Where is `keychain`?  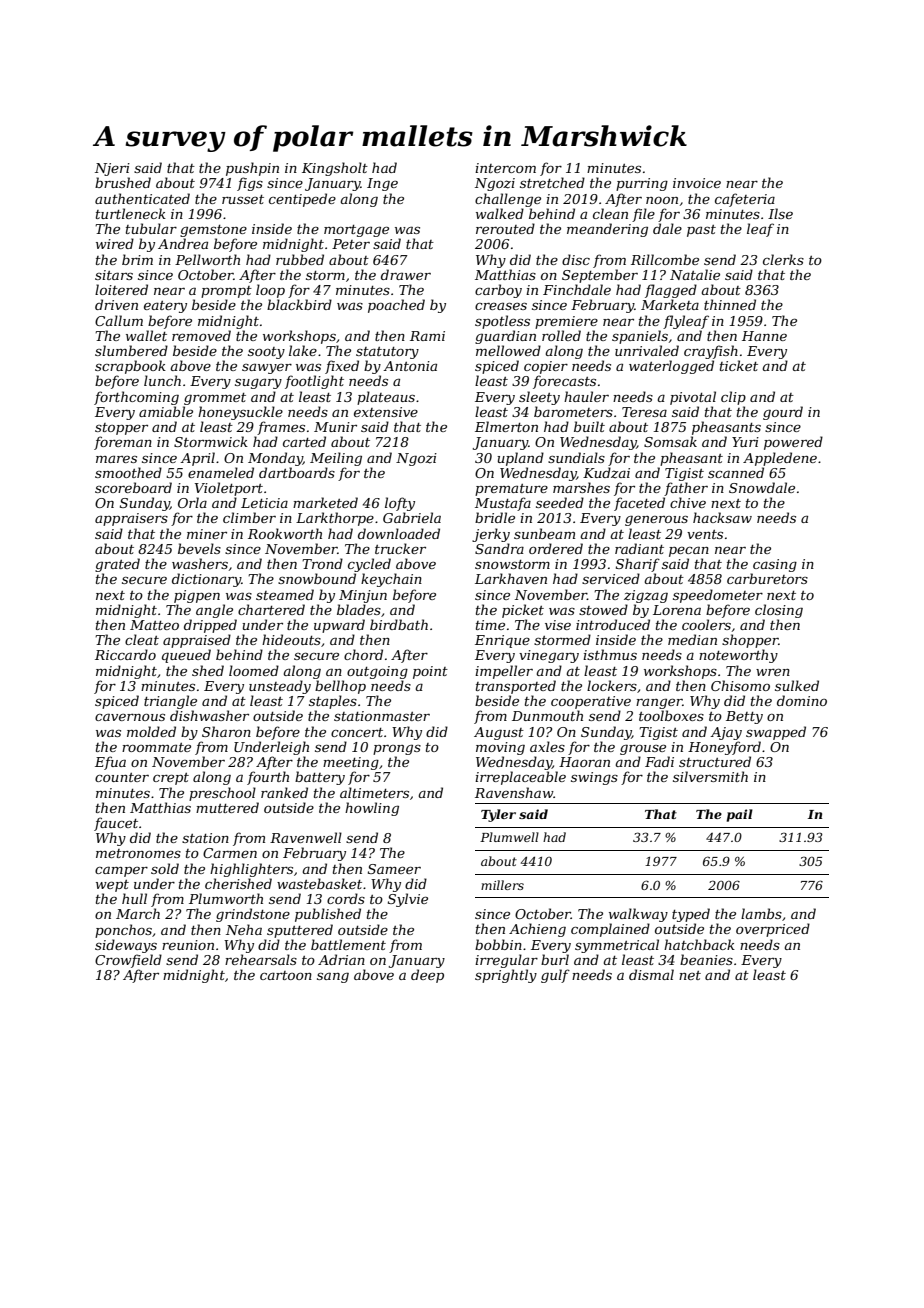 keychain is located at coordinates (391, 580).
